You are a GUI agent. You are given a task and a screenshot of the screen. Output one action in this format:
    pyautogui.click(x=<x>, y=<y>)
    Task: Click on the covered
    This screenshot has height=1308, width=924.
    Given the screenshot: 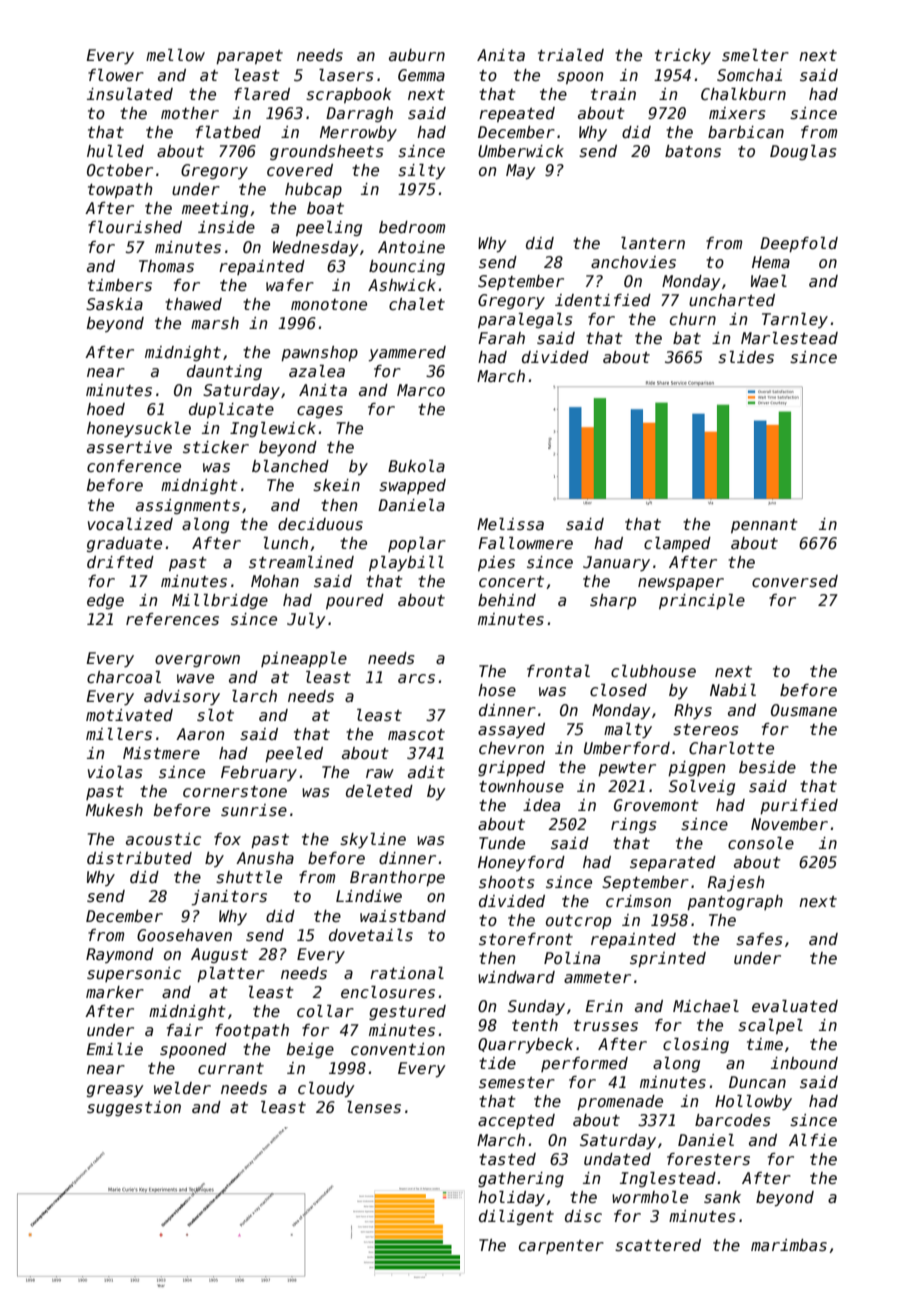 What is the action you would take?
    pyautogui.click(x=300, y=170)
